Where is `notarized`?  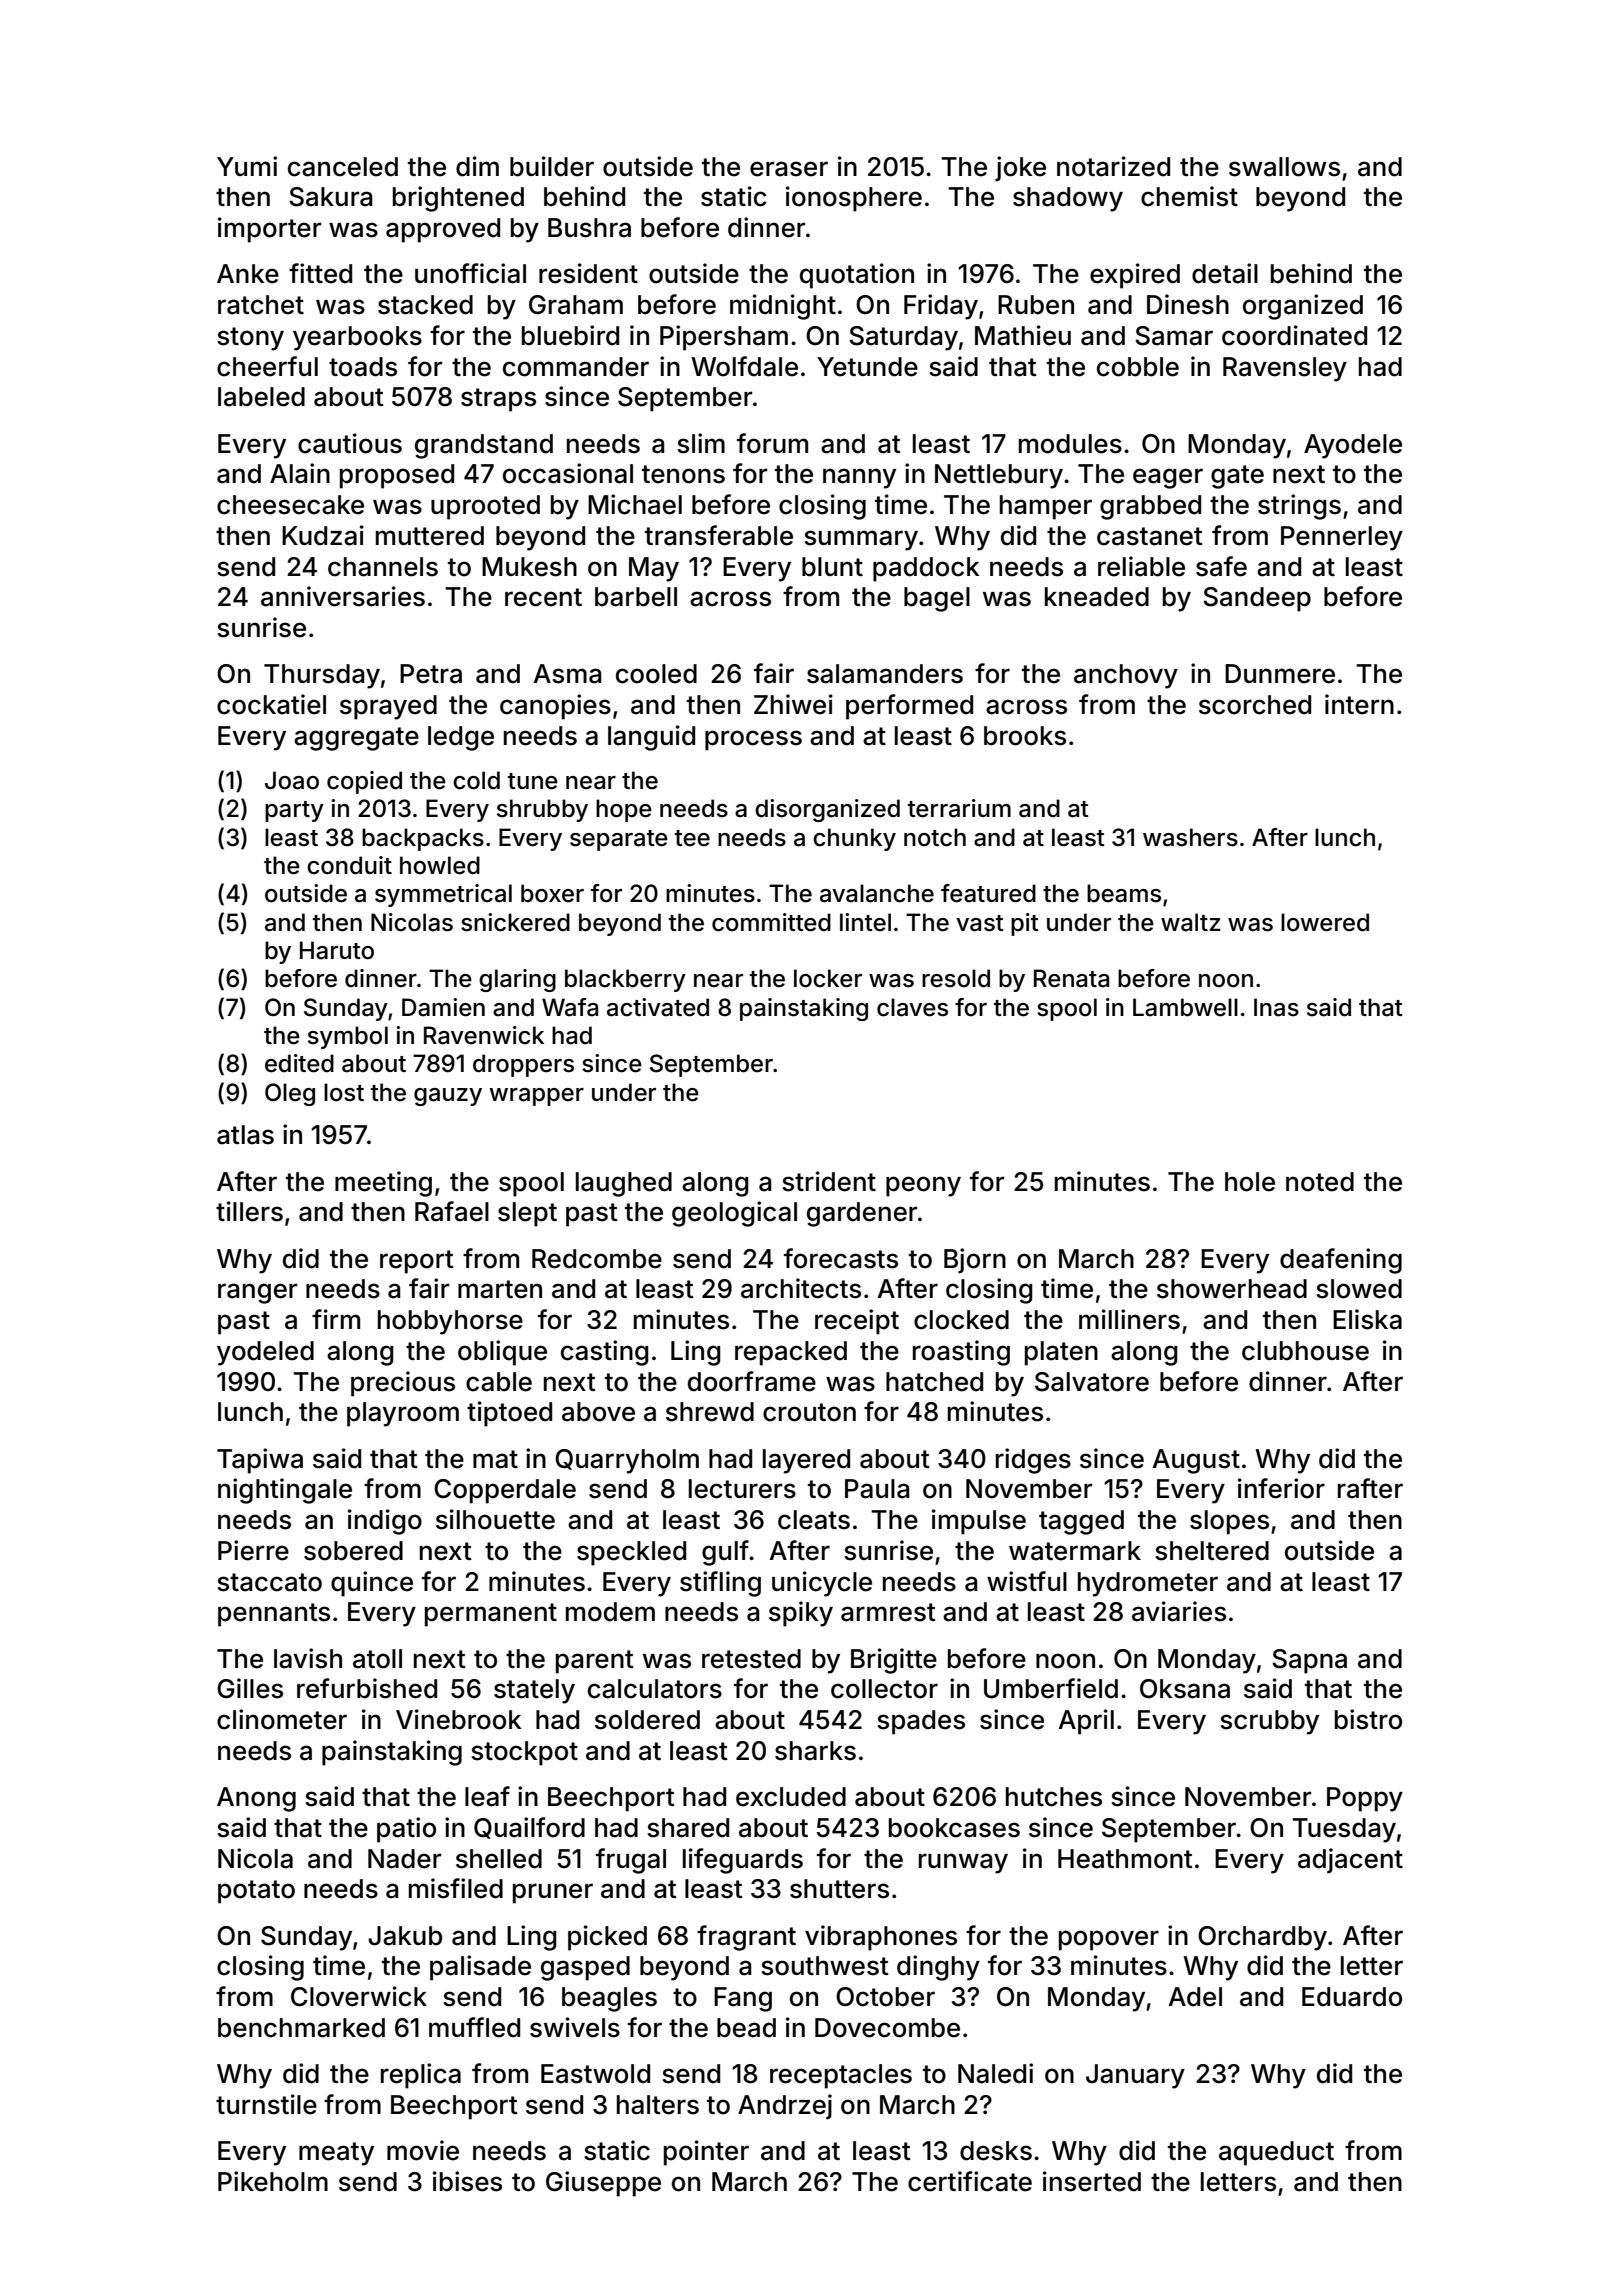 notarized is located at coordinates (1113, 166).
